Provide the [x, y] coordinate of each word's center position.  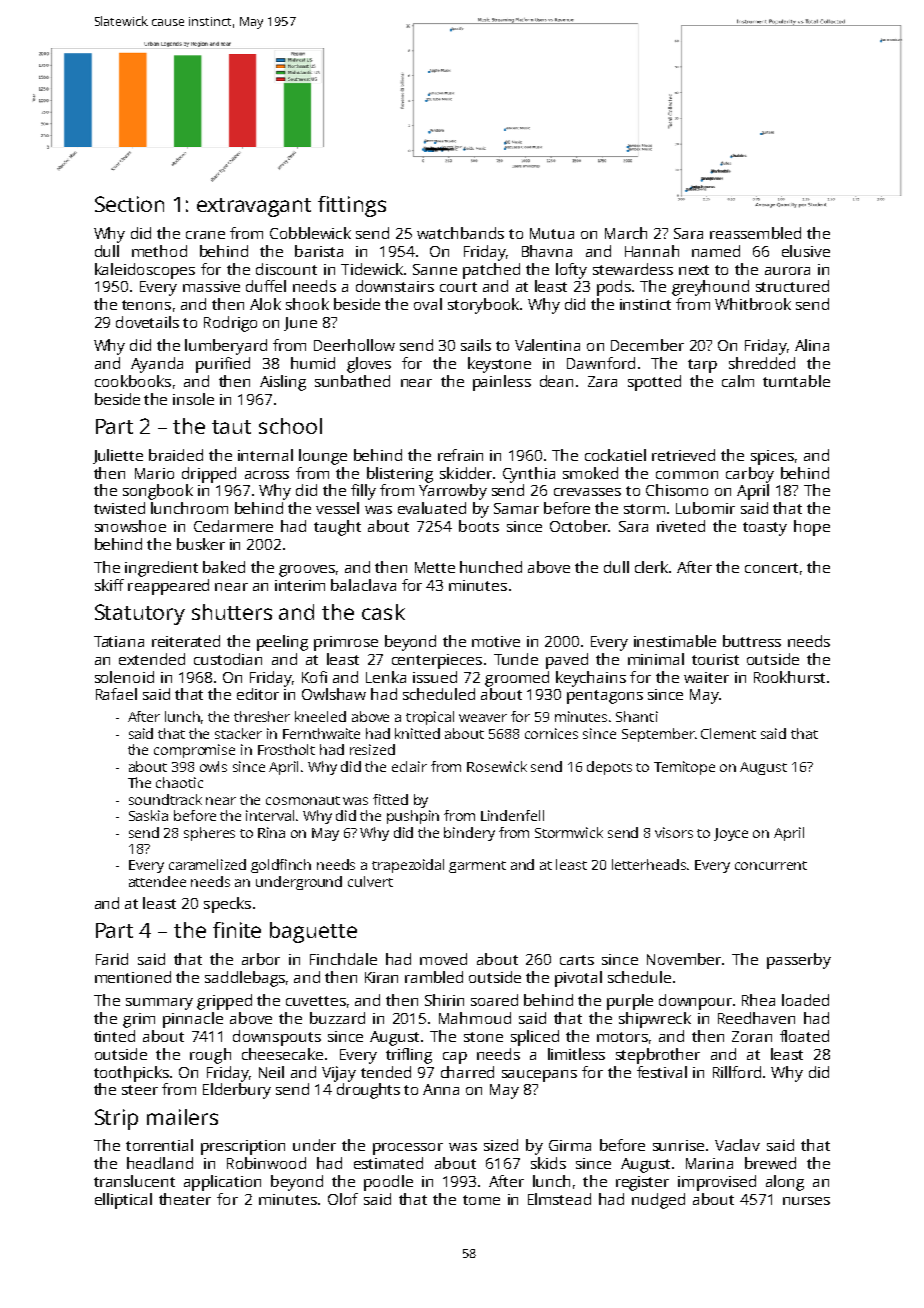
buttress [752, 641]
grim [139, 1020]
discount [286, 269]
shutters [232, 612]
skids [548, 1163]
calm [738, 381]
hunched [491, 567]
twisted [119, 508]
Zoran [752, 1036]
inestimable [675, 641]
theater [185, 1199]
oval [428, 304]
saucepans [539, 1076]
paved [567, 661]
